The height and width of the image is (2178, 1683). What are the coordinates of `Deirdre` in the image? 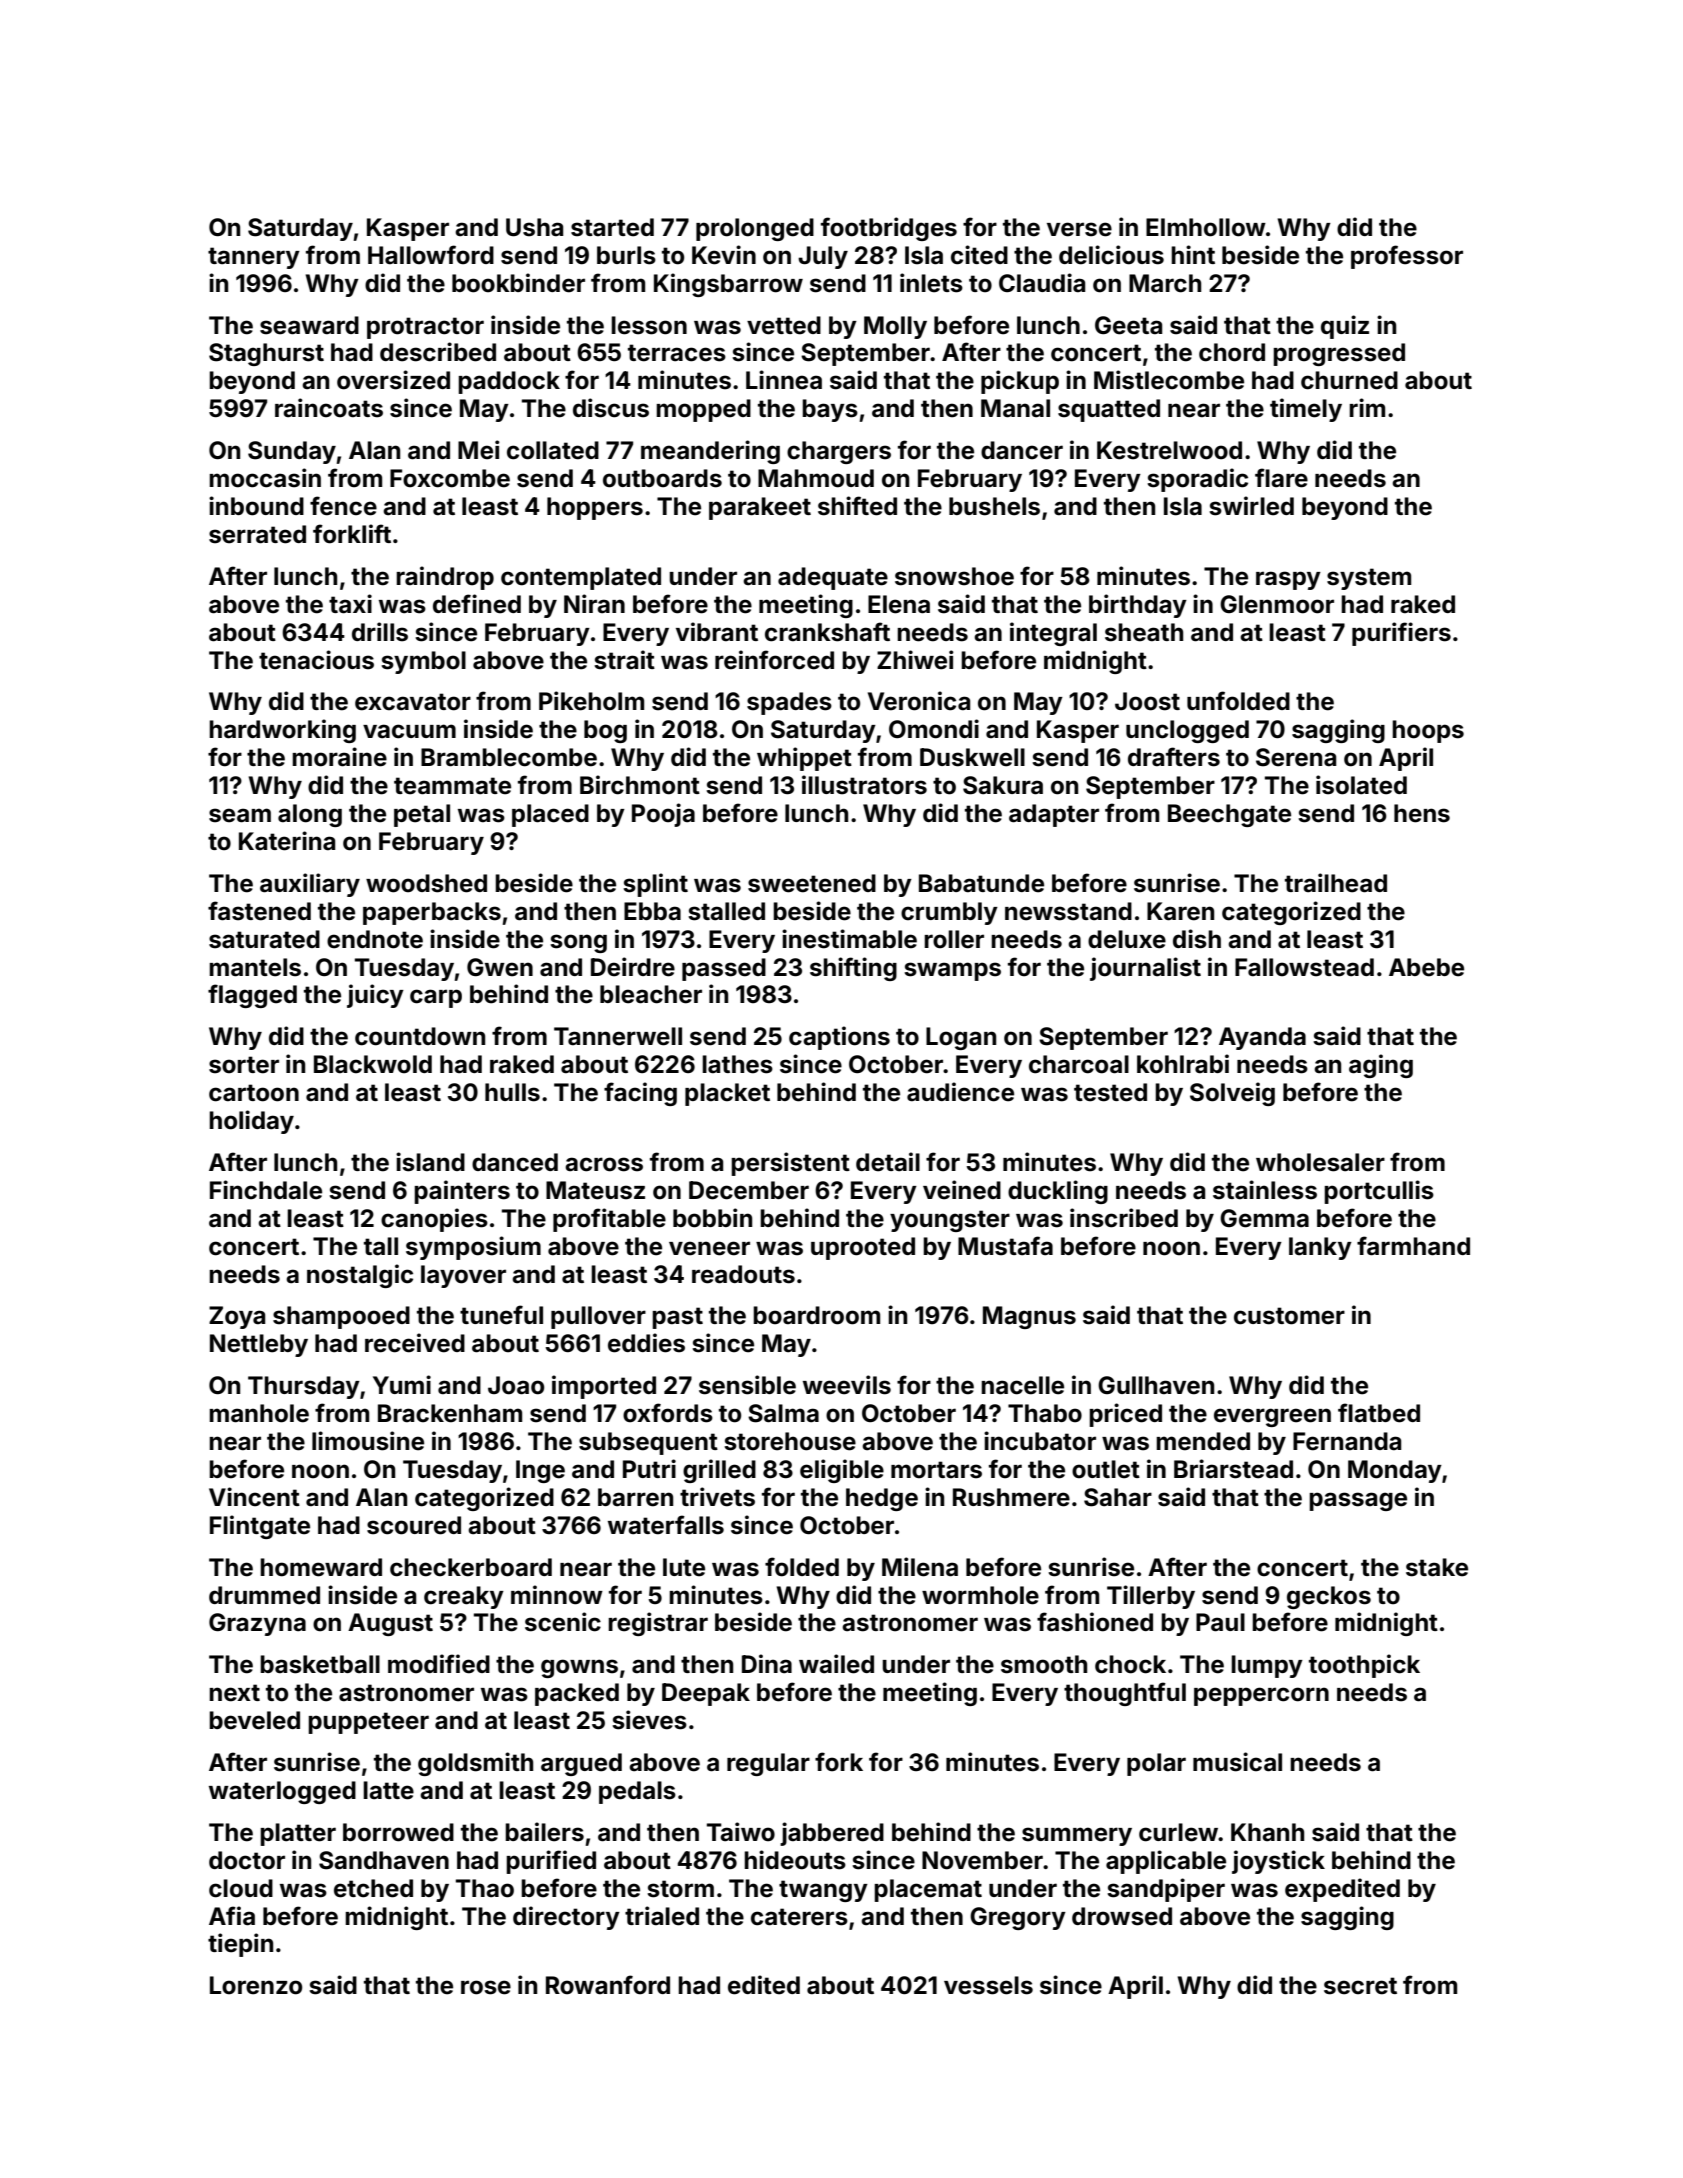 It's located at (633, 967).
